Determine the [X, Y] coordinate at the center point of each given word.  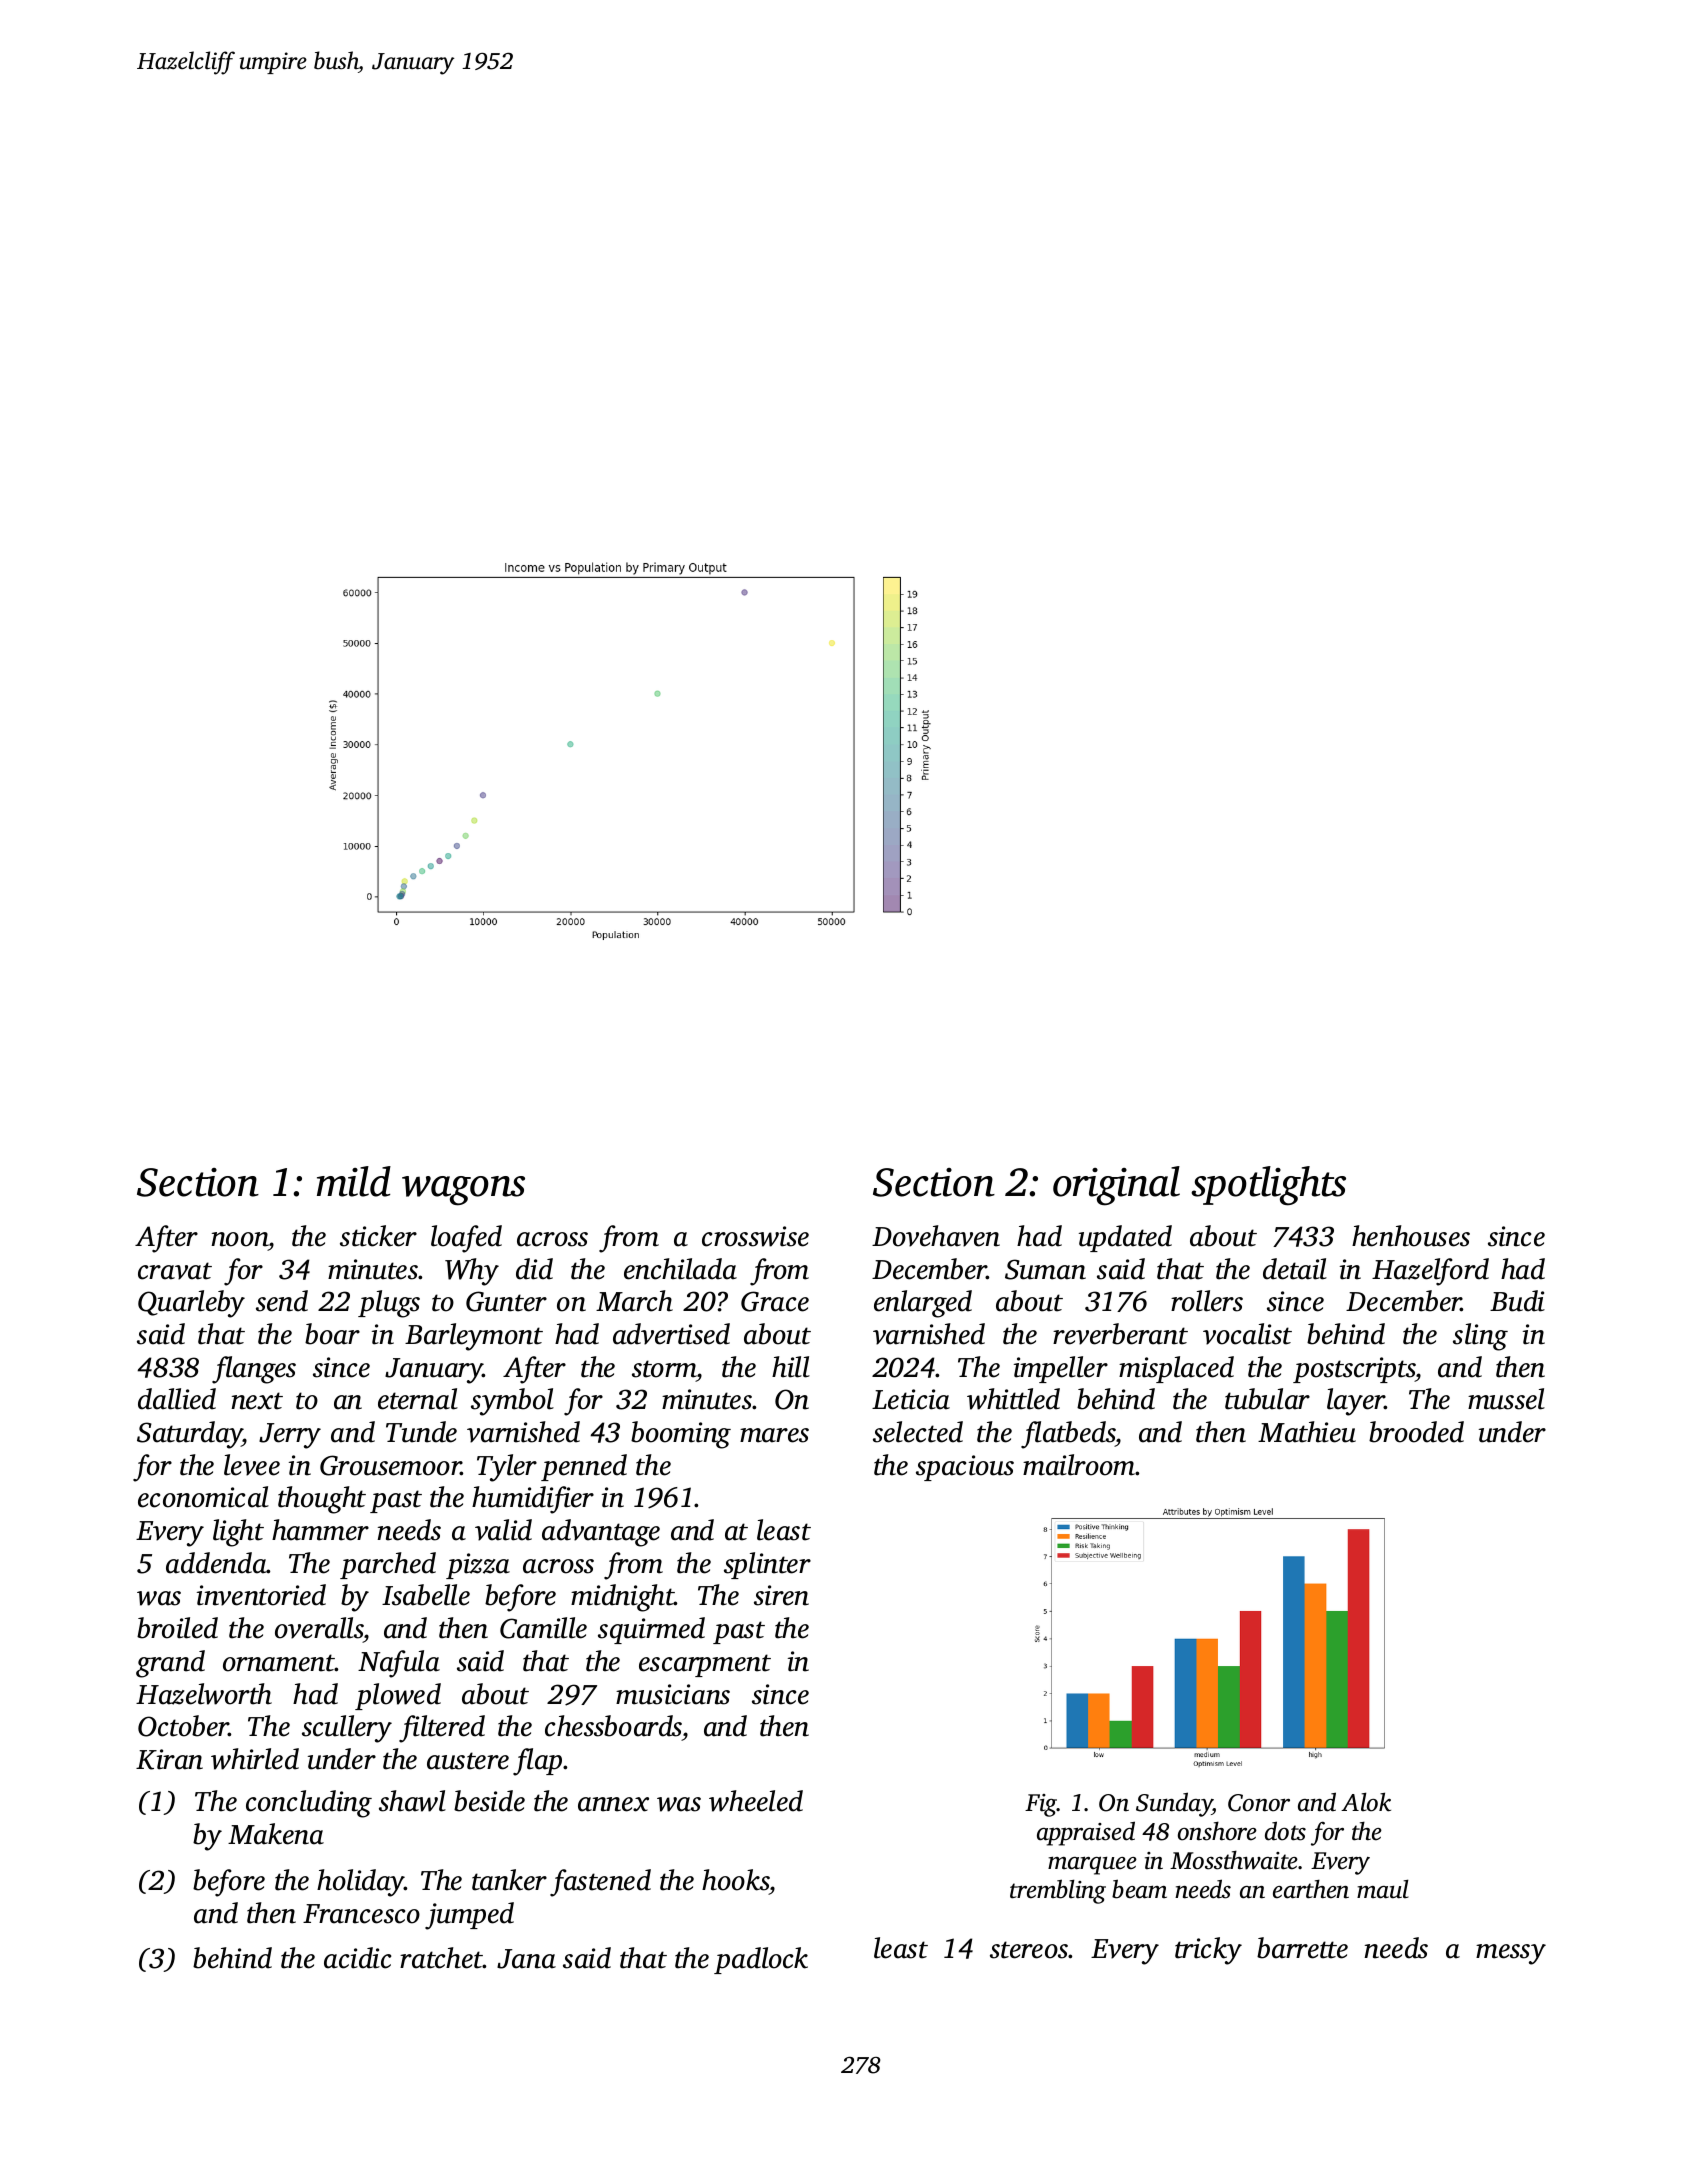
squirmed [651, 1630]
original [1116, 1186]
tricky [1208, 1951]
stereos [1029, 1950]
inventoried [261, 1595]
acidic [357, 1958]
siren [781, 1595]
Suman [1045, 1269]
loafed [466, 1239]
